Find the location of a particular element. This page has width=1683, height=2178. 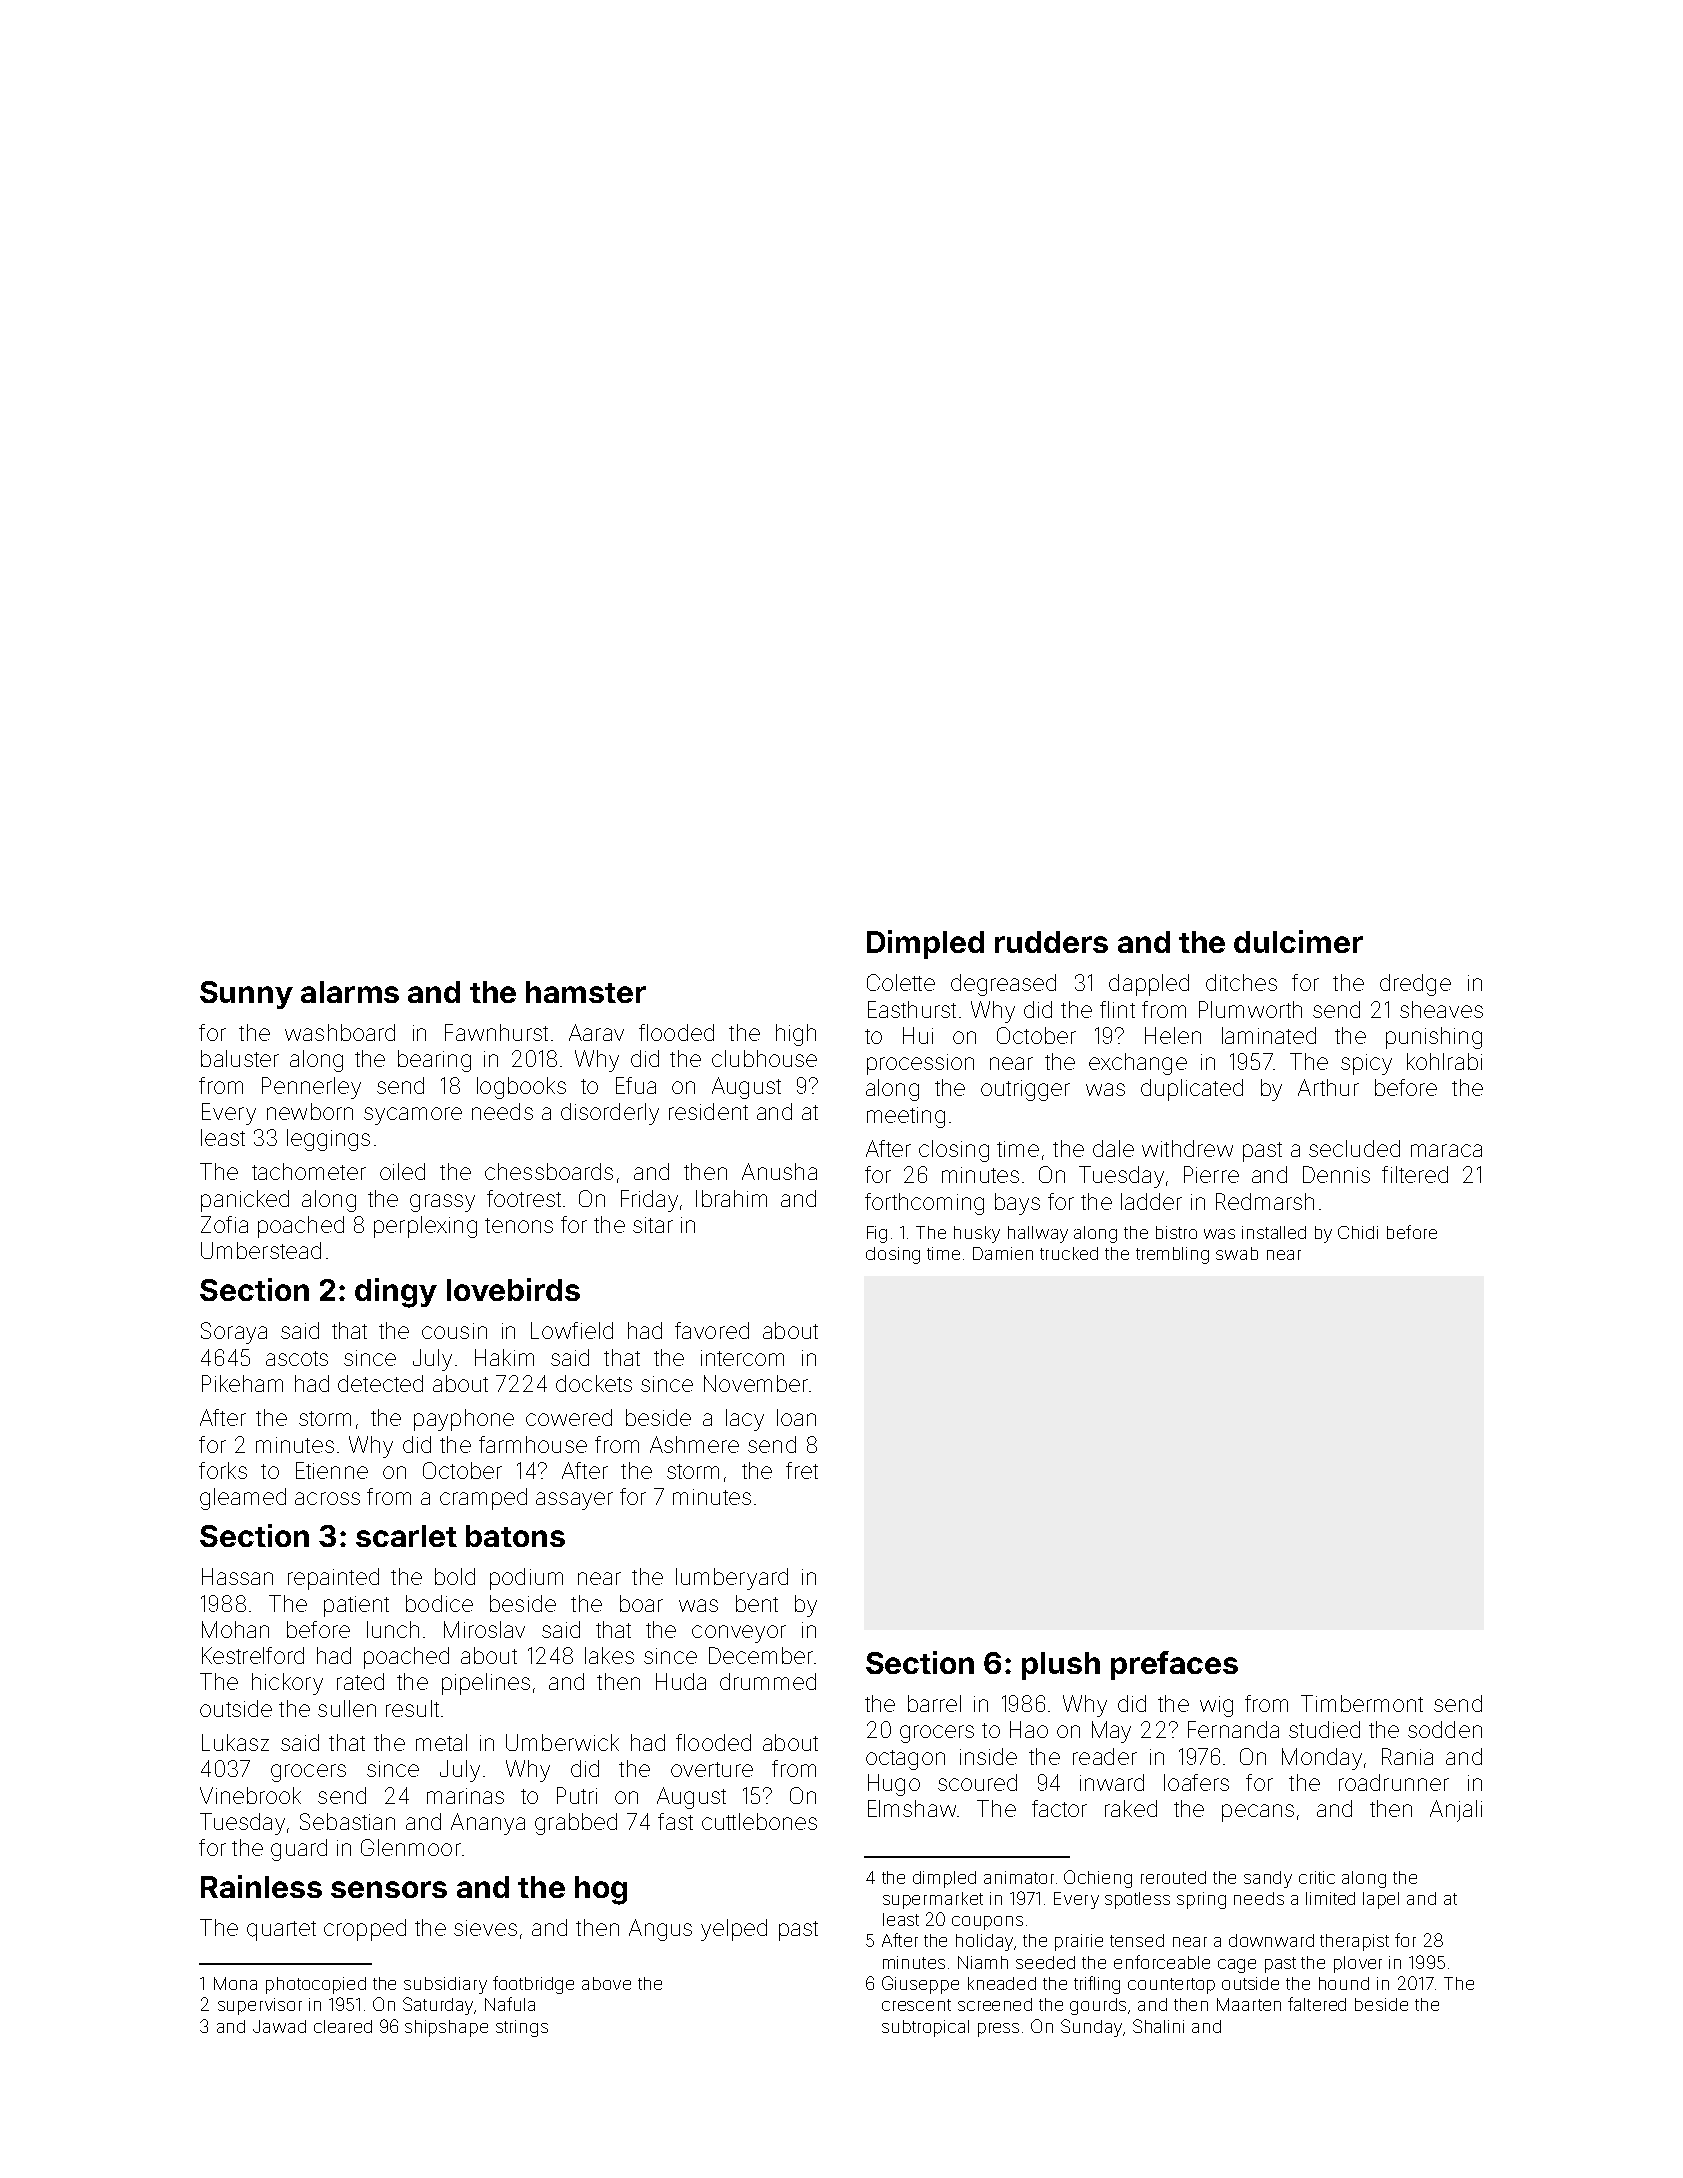

rudders is located at coordinates (1051, 942).
